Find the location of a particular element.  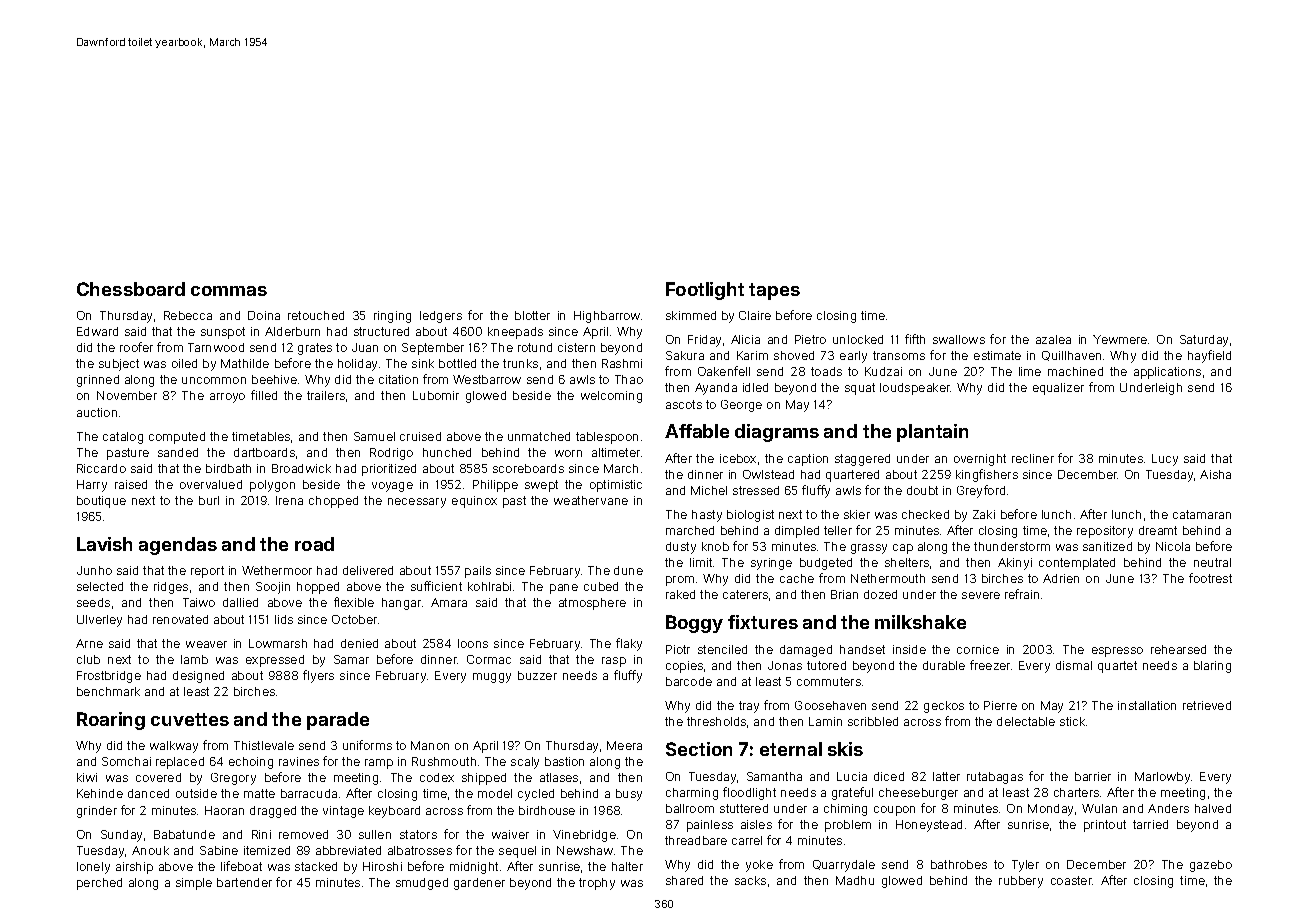

azalea is located at coordinates (1053, 339).
